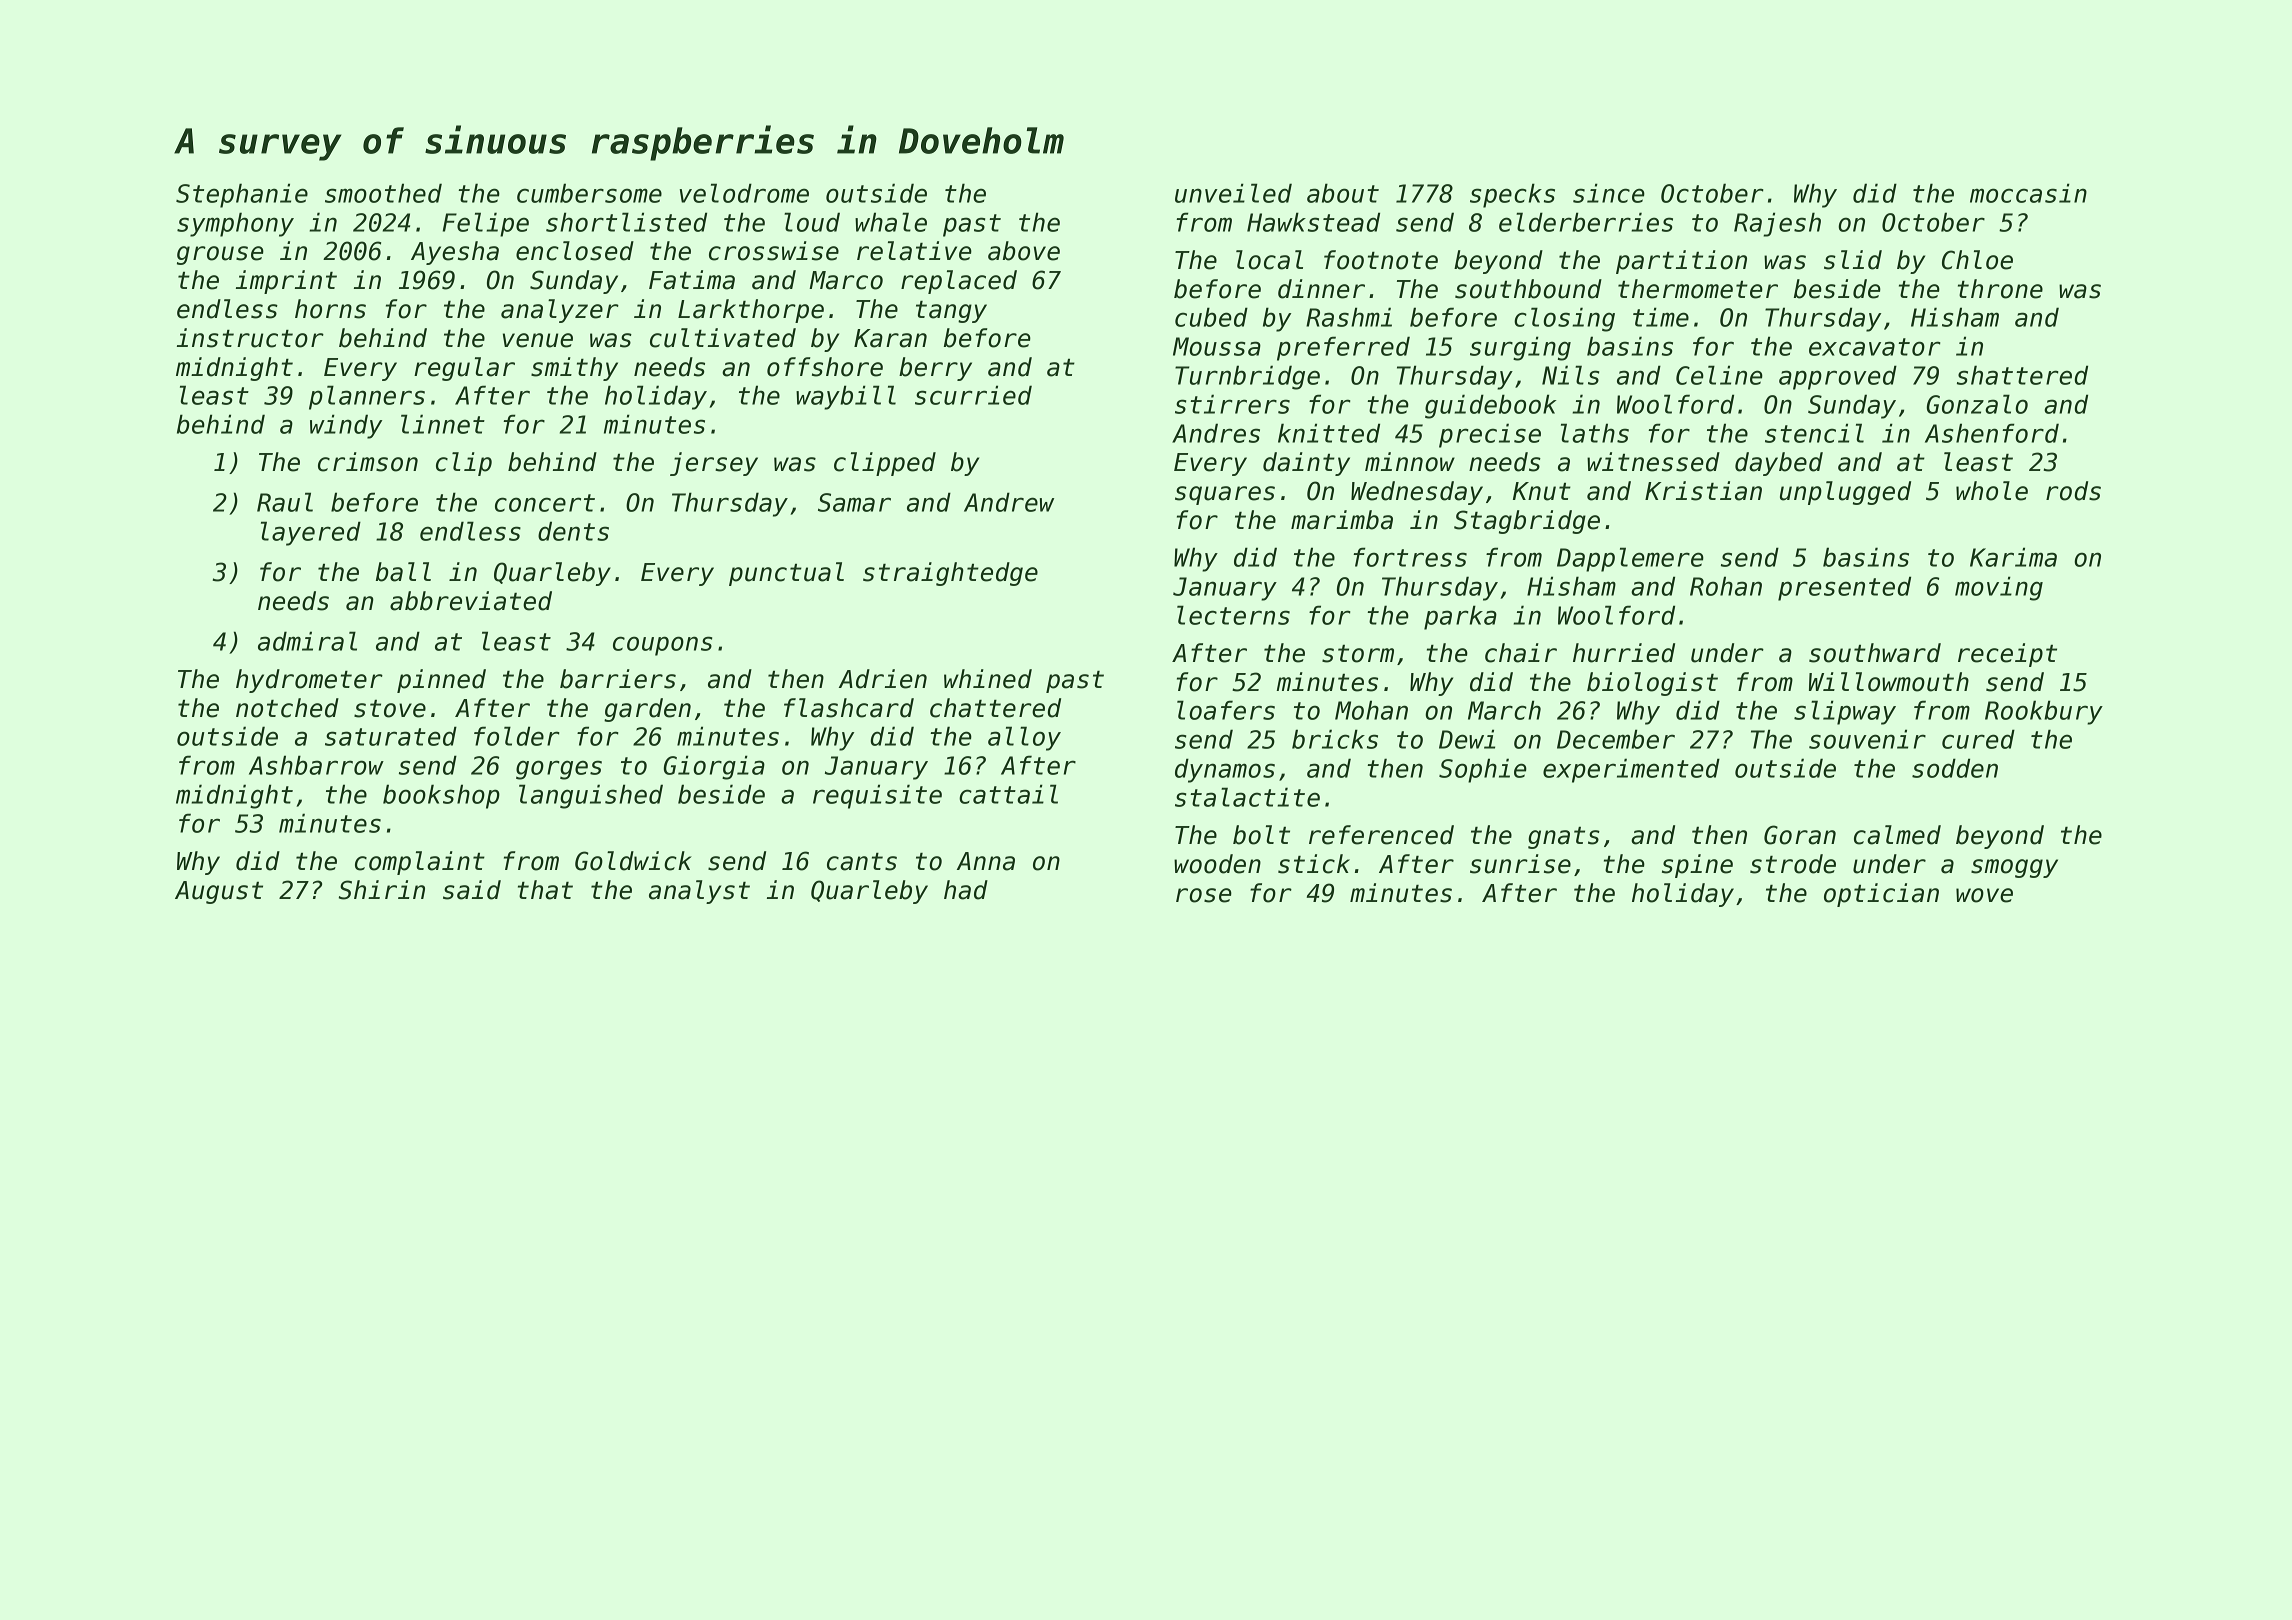 The image size is (2292, 1620). I want to click on whined, so click(988, 679).
